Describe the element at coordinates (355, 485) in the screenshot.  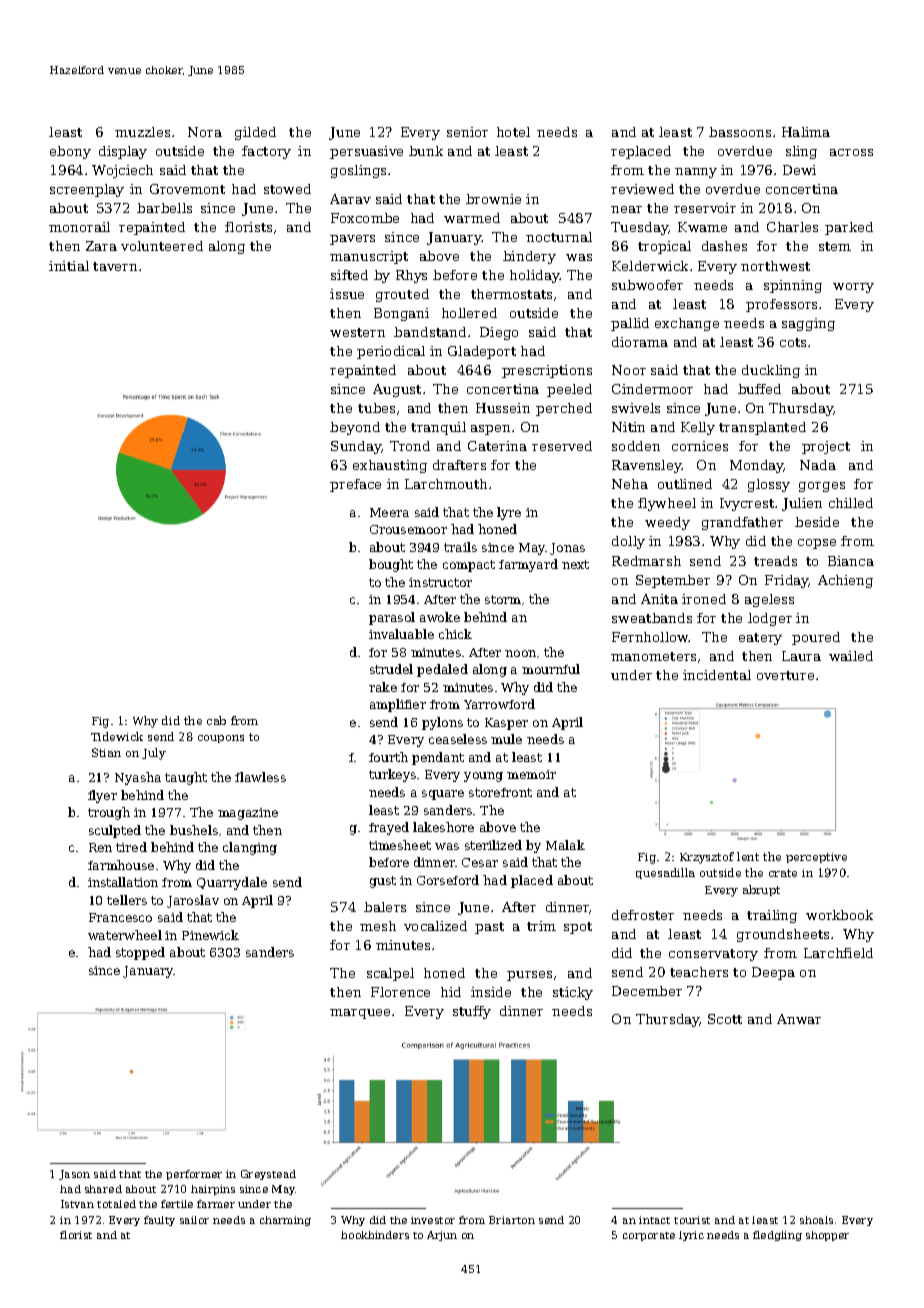
I see `preface` at that location.
